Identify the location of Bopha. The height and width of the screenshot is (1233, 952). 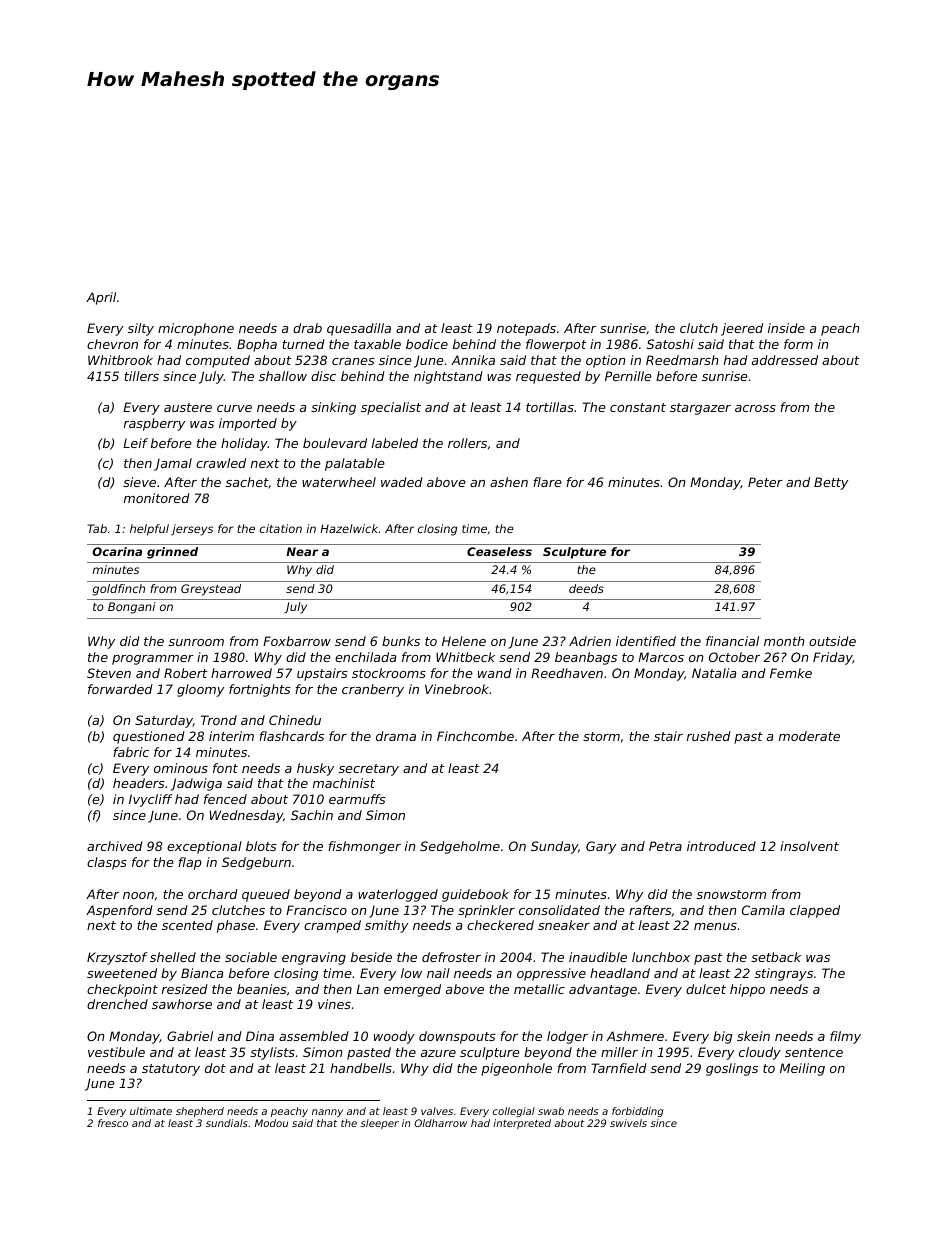
(257, 345).
